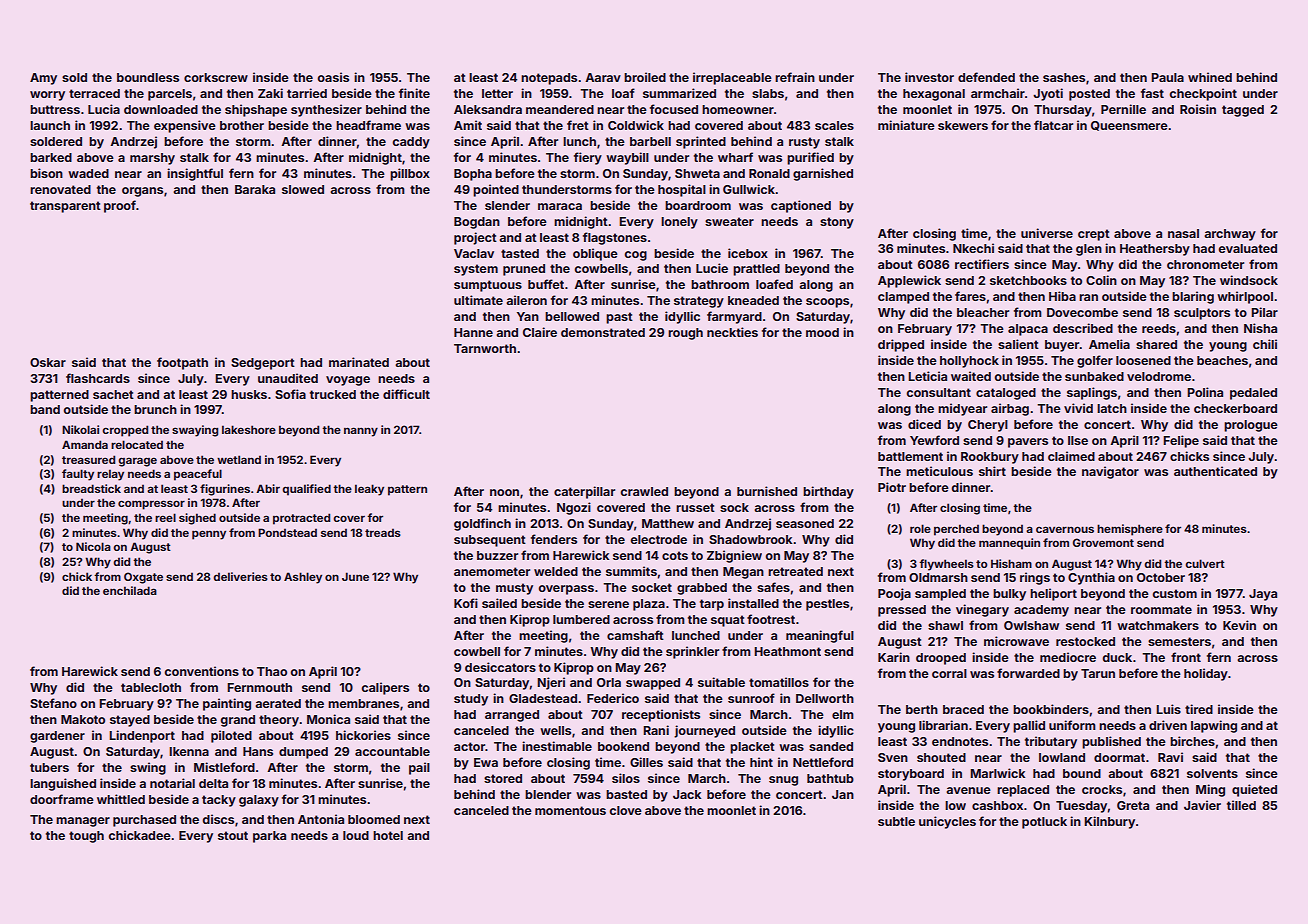 Image resolution: width=1308 pixels, height=924 pixels. What do you see at coordinates (645, 77) in the document?
I see `broiled` at bounding box center [645, 77].
